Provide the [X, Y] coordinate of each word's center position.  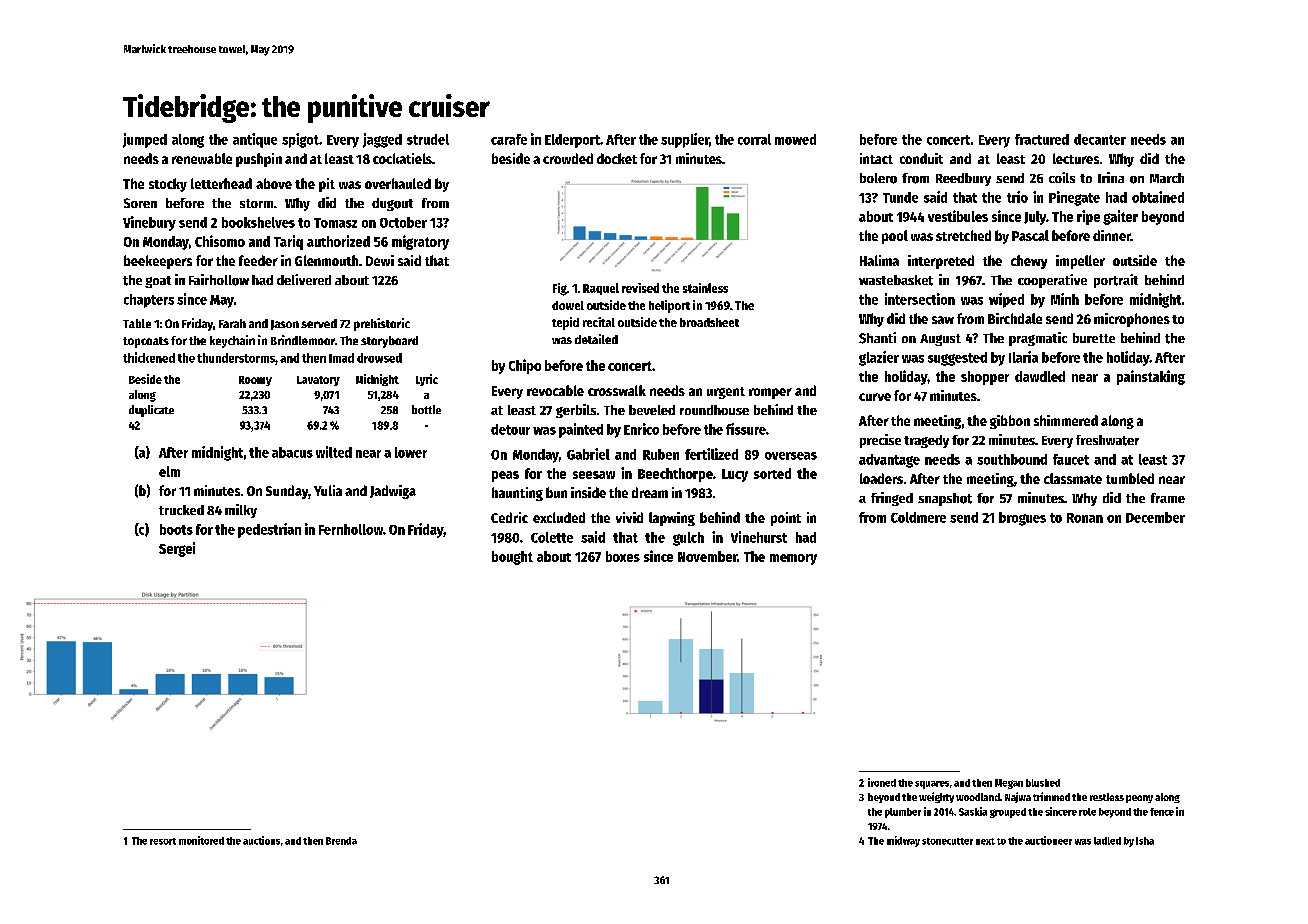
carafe [509, 139]
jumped [145, 140]
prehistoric [382, 324]
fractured [1042, 139]
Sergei [177, 549]
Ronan [1085, 518]
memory [793, 559]
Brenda [341, 841]
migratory [420, 242]
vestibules [958, 216]
